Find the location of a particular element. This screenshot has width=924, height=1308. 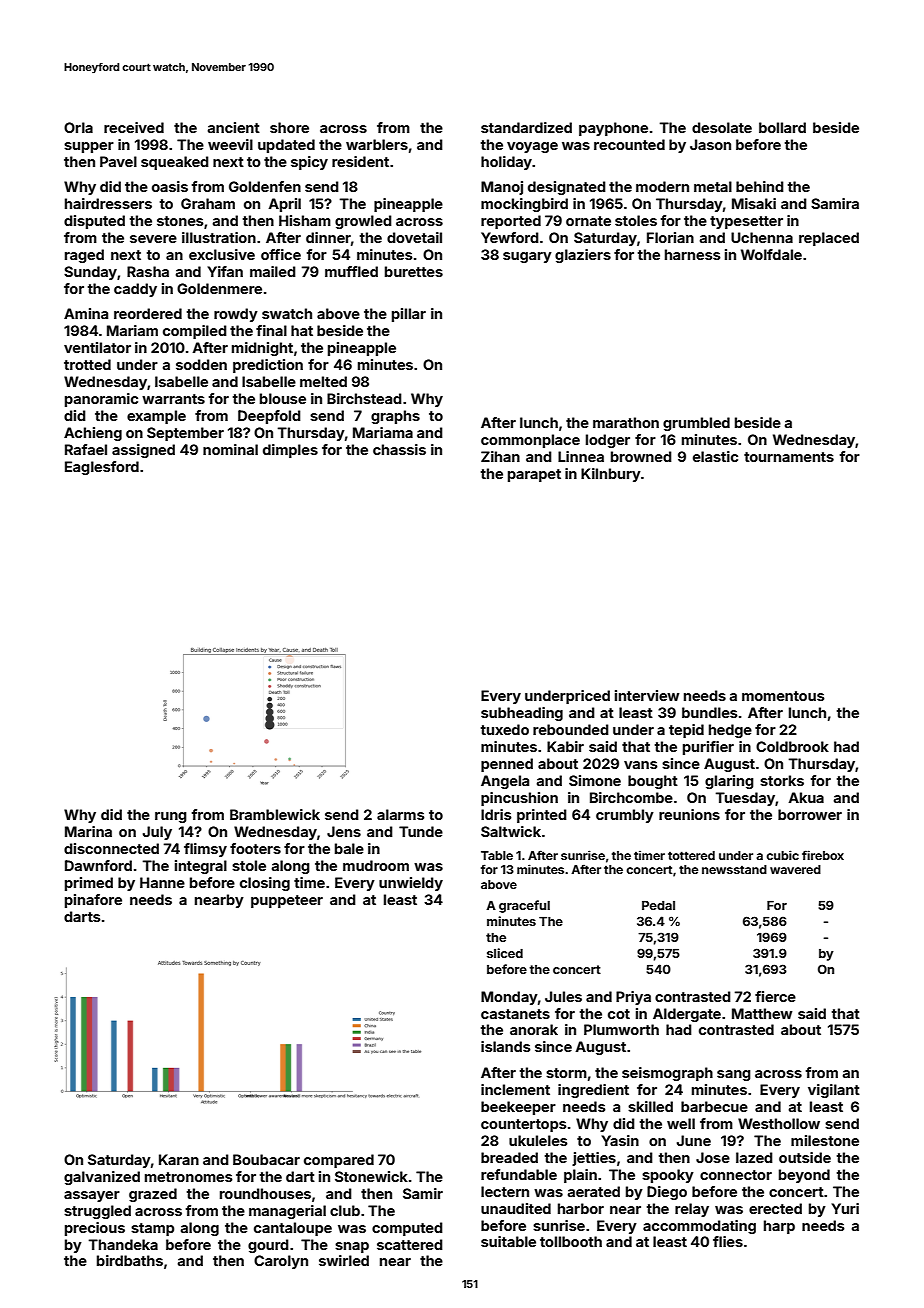

Matthew is located at coordinates (762, 1013).
